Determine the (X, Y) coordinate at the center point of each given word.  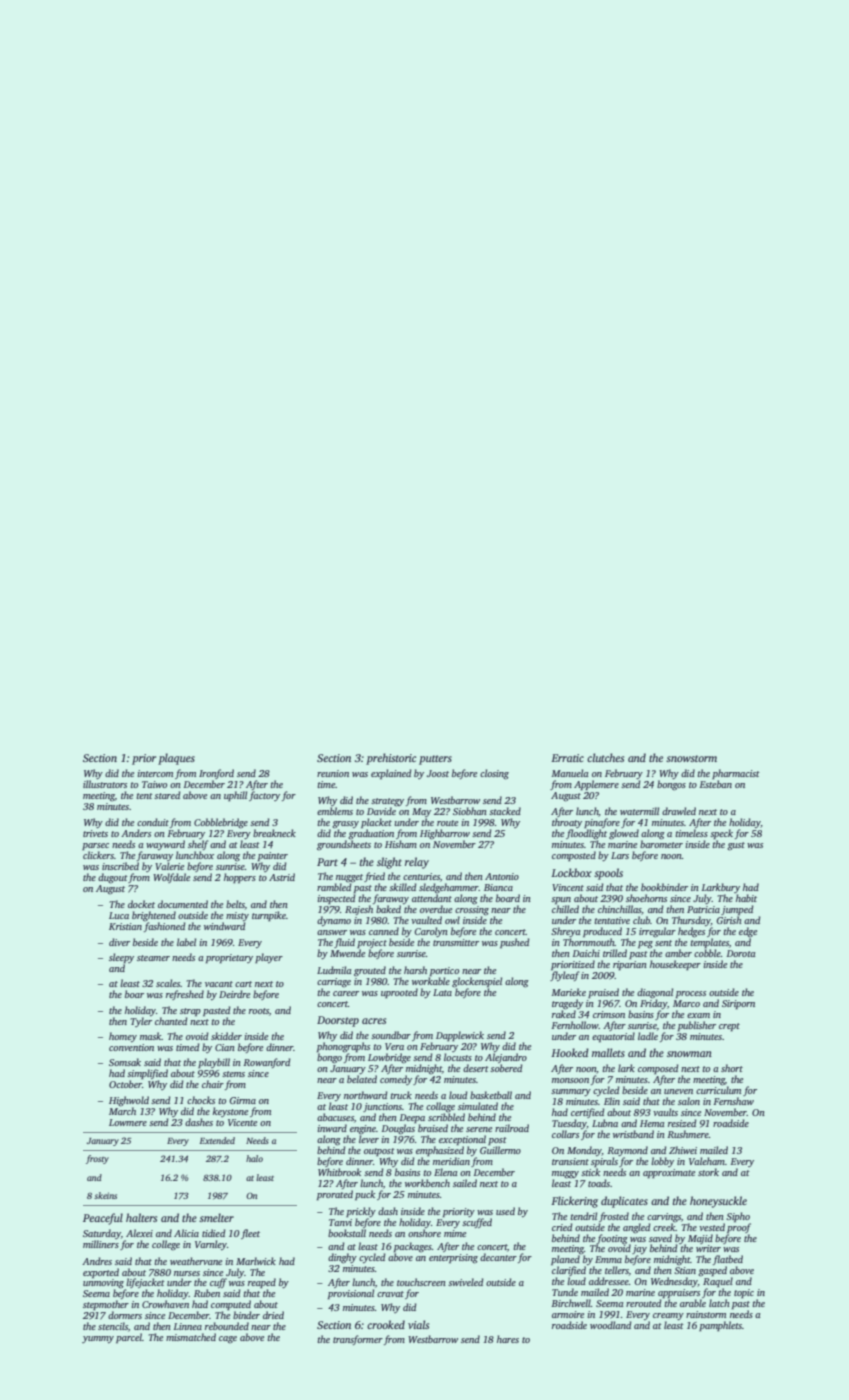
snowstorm (691, 758)
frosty (97, 1159)
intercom (155, 773)
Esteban (716, 784)
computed (231, 1305)
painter (273, 856)
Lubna (605, 1123)
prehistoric (391, 759)
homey (123, 1037)
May (421, 812)
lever (369, 1139)
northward (366, 1095)
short (732, 1068)
